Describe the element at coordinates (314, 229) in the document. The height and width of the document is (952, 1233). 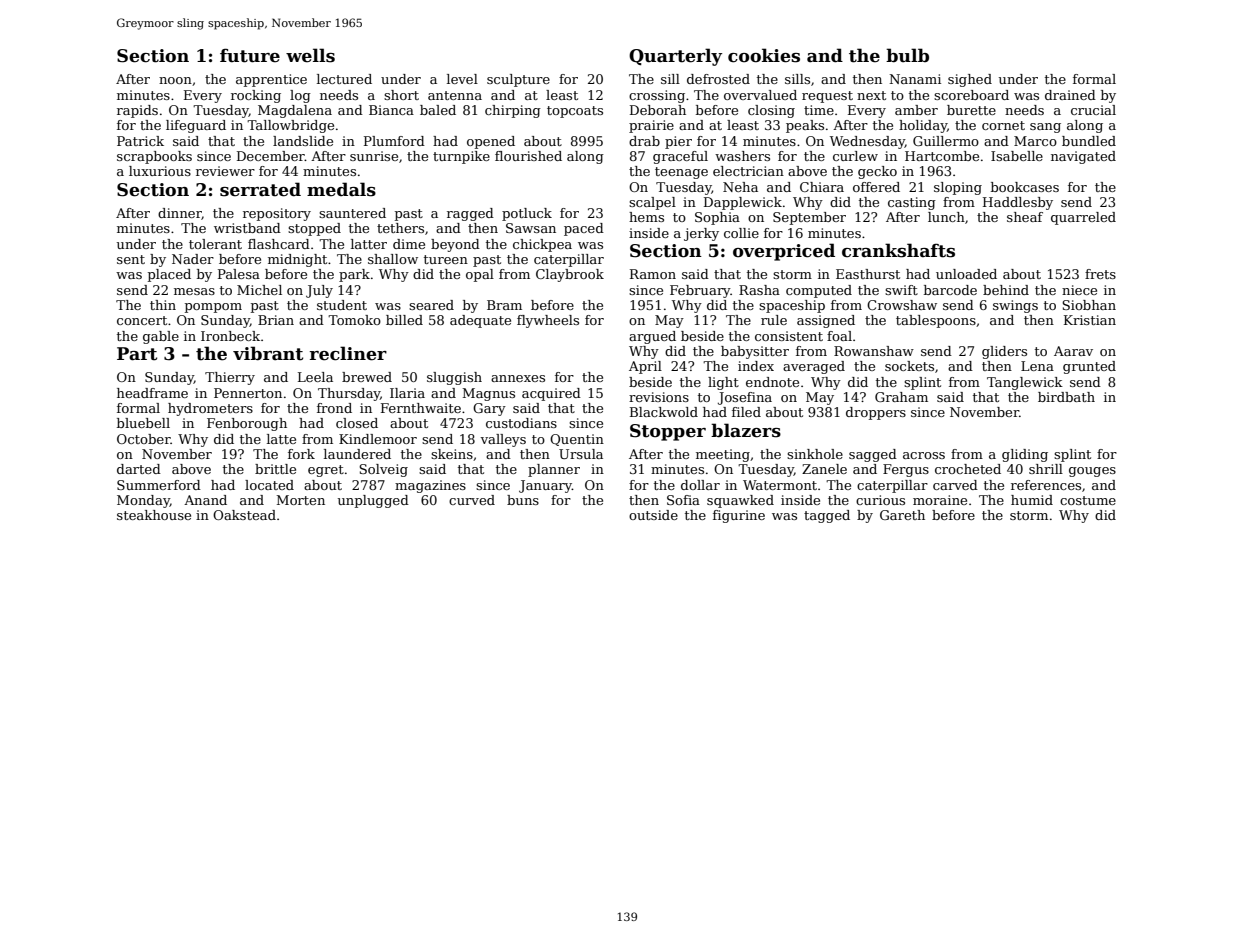
I see `stopped` at that location.
